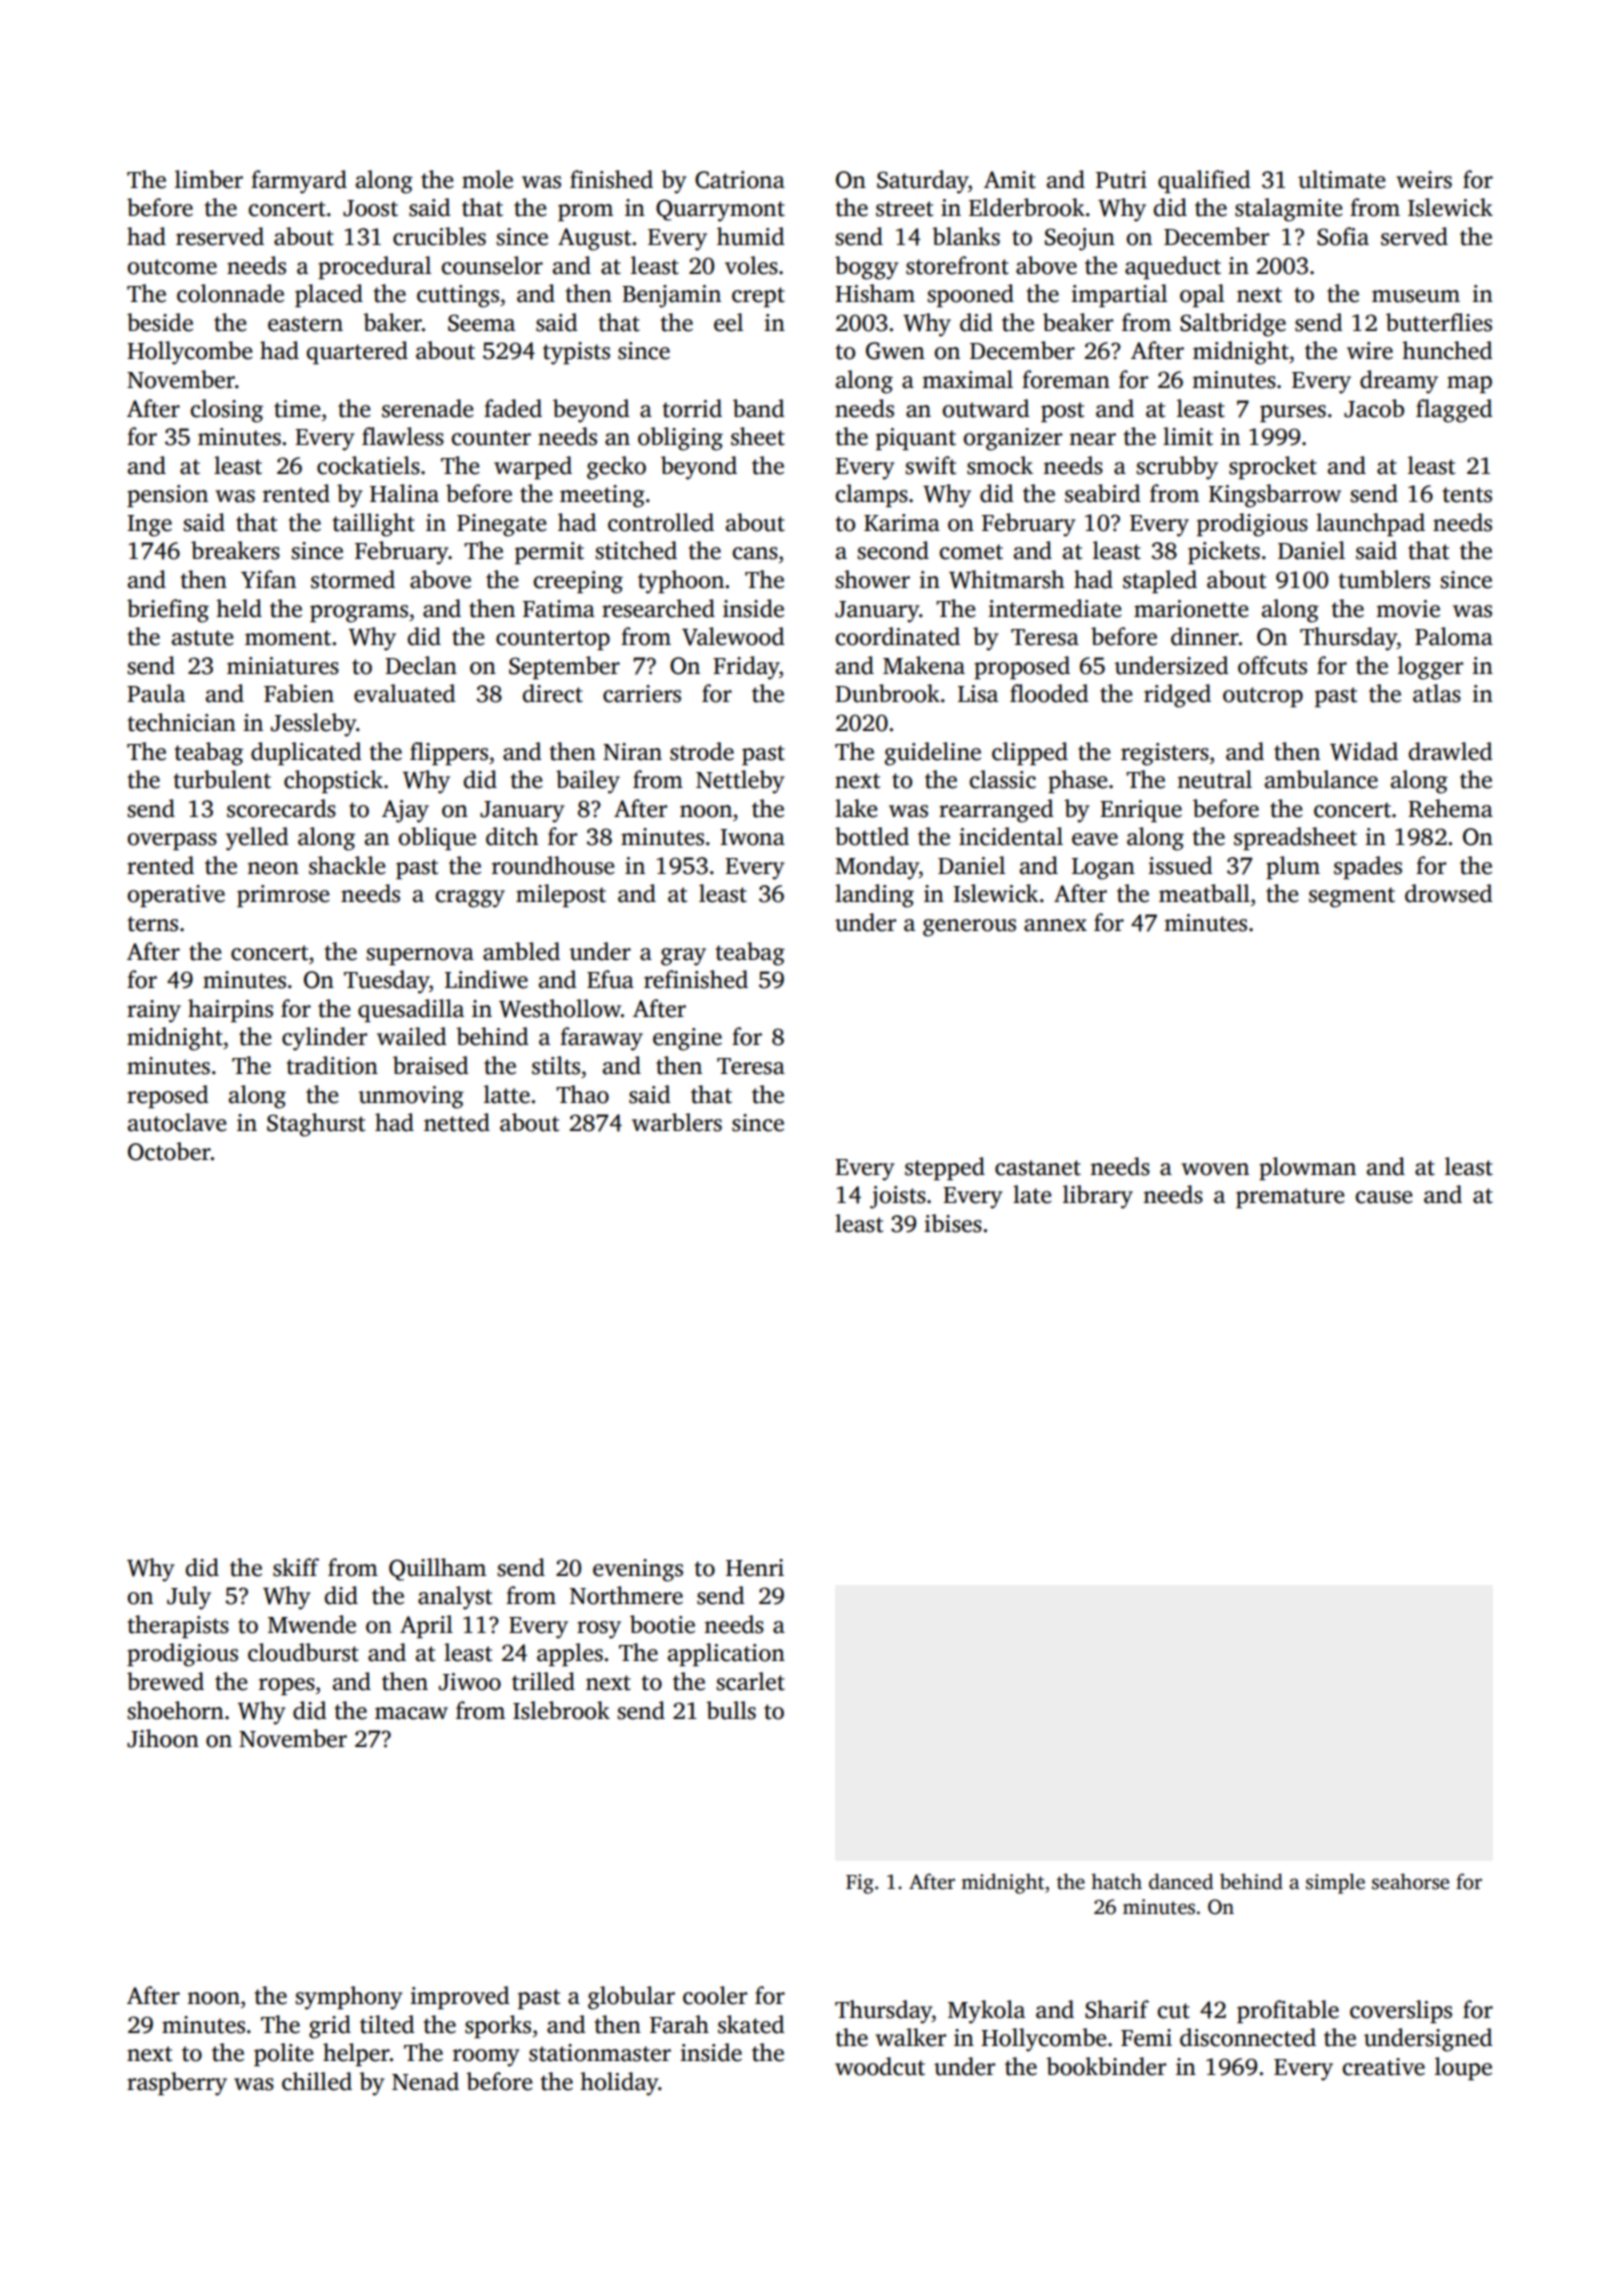 This page has height=2292, width=1620. What do you see at coordinates (1342, 179) in the page?
I see `ultimate` at bounding box center [1342, 179].
